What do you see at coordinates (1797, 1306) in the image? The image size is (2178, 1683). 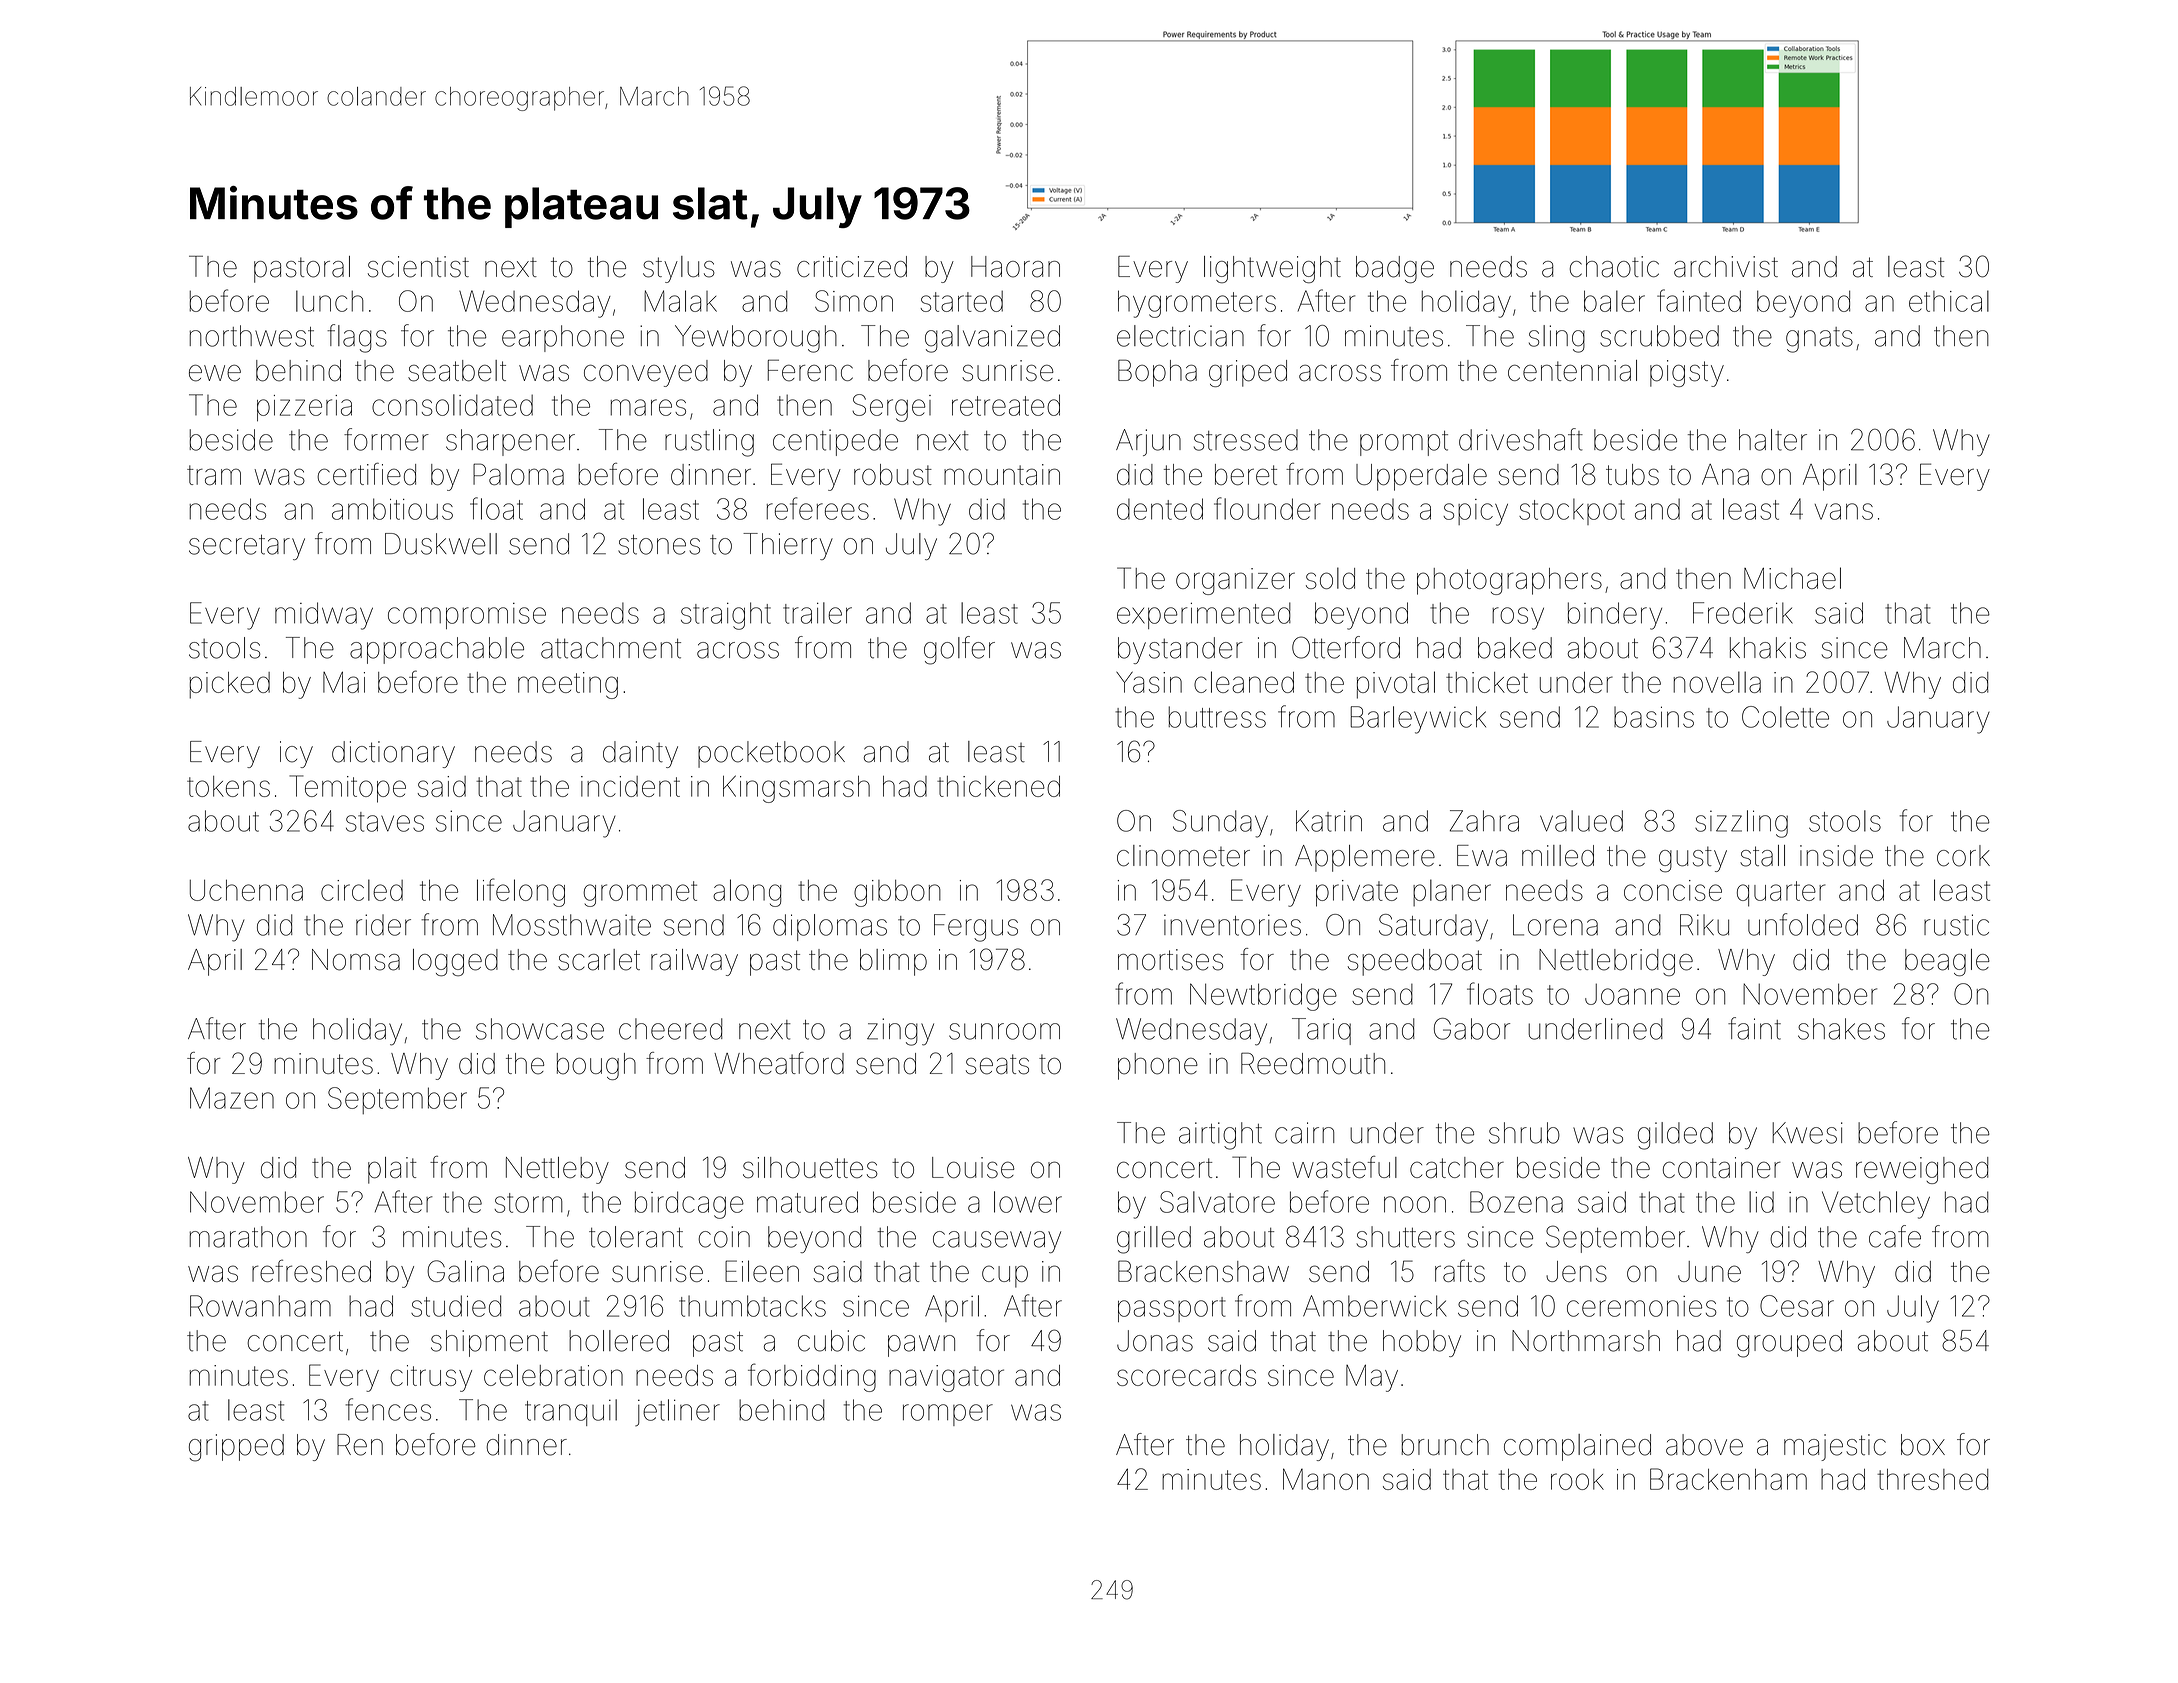 I see `Cesar` at bounding box center [1797, 1306].
